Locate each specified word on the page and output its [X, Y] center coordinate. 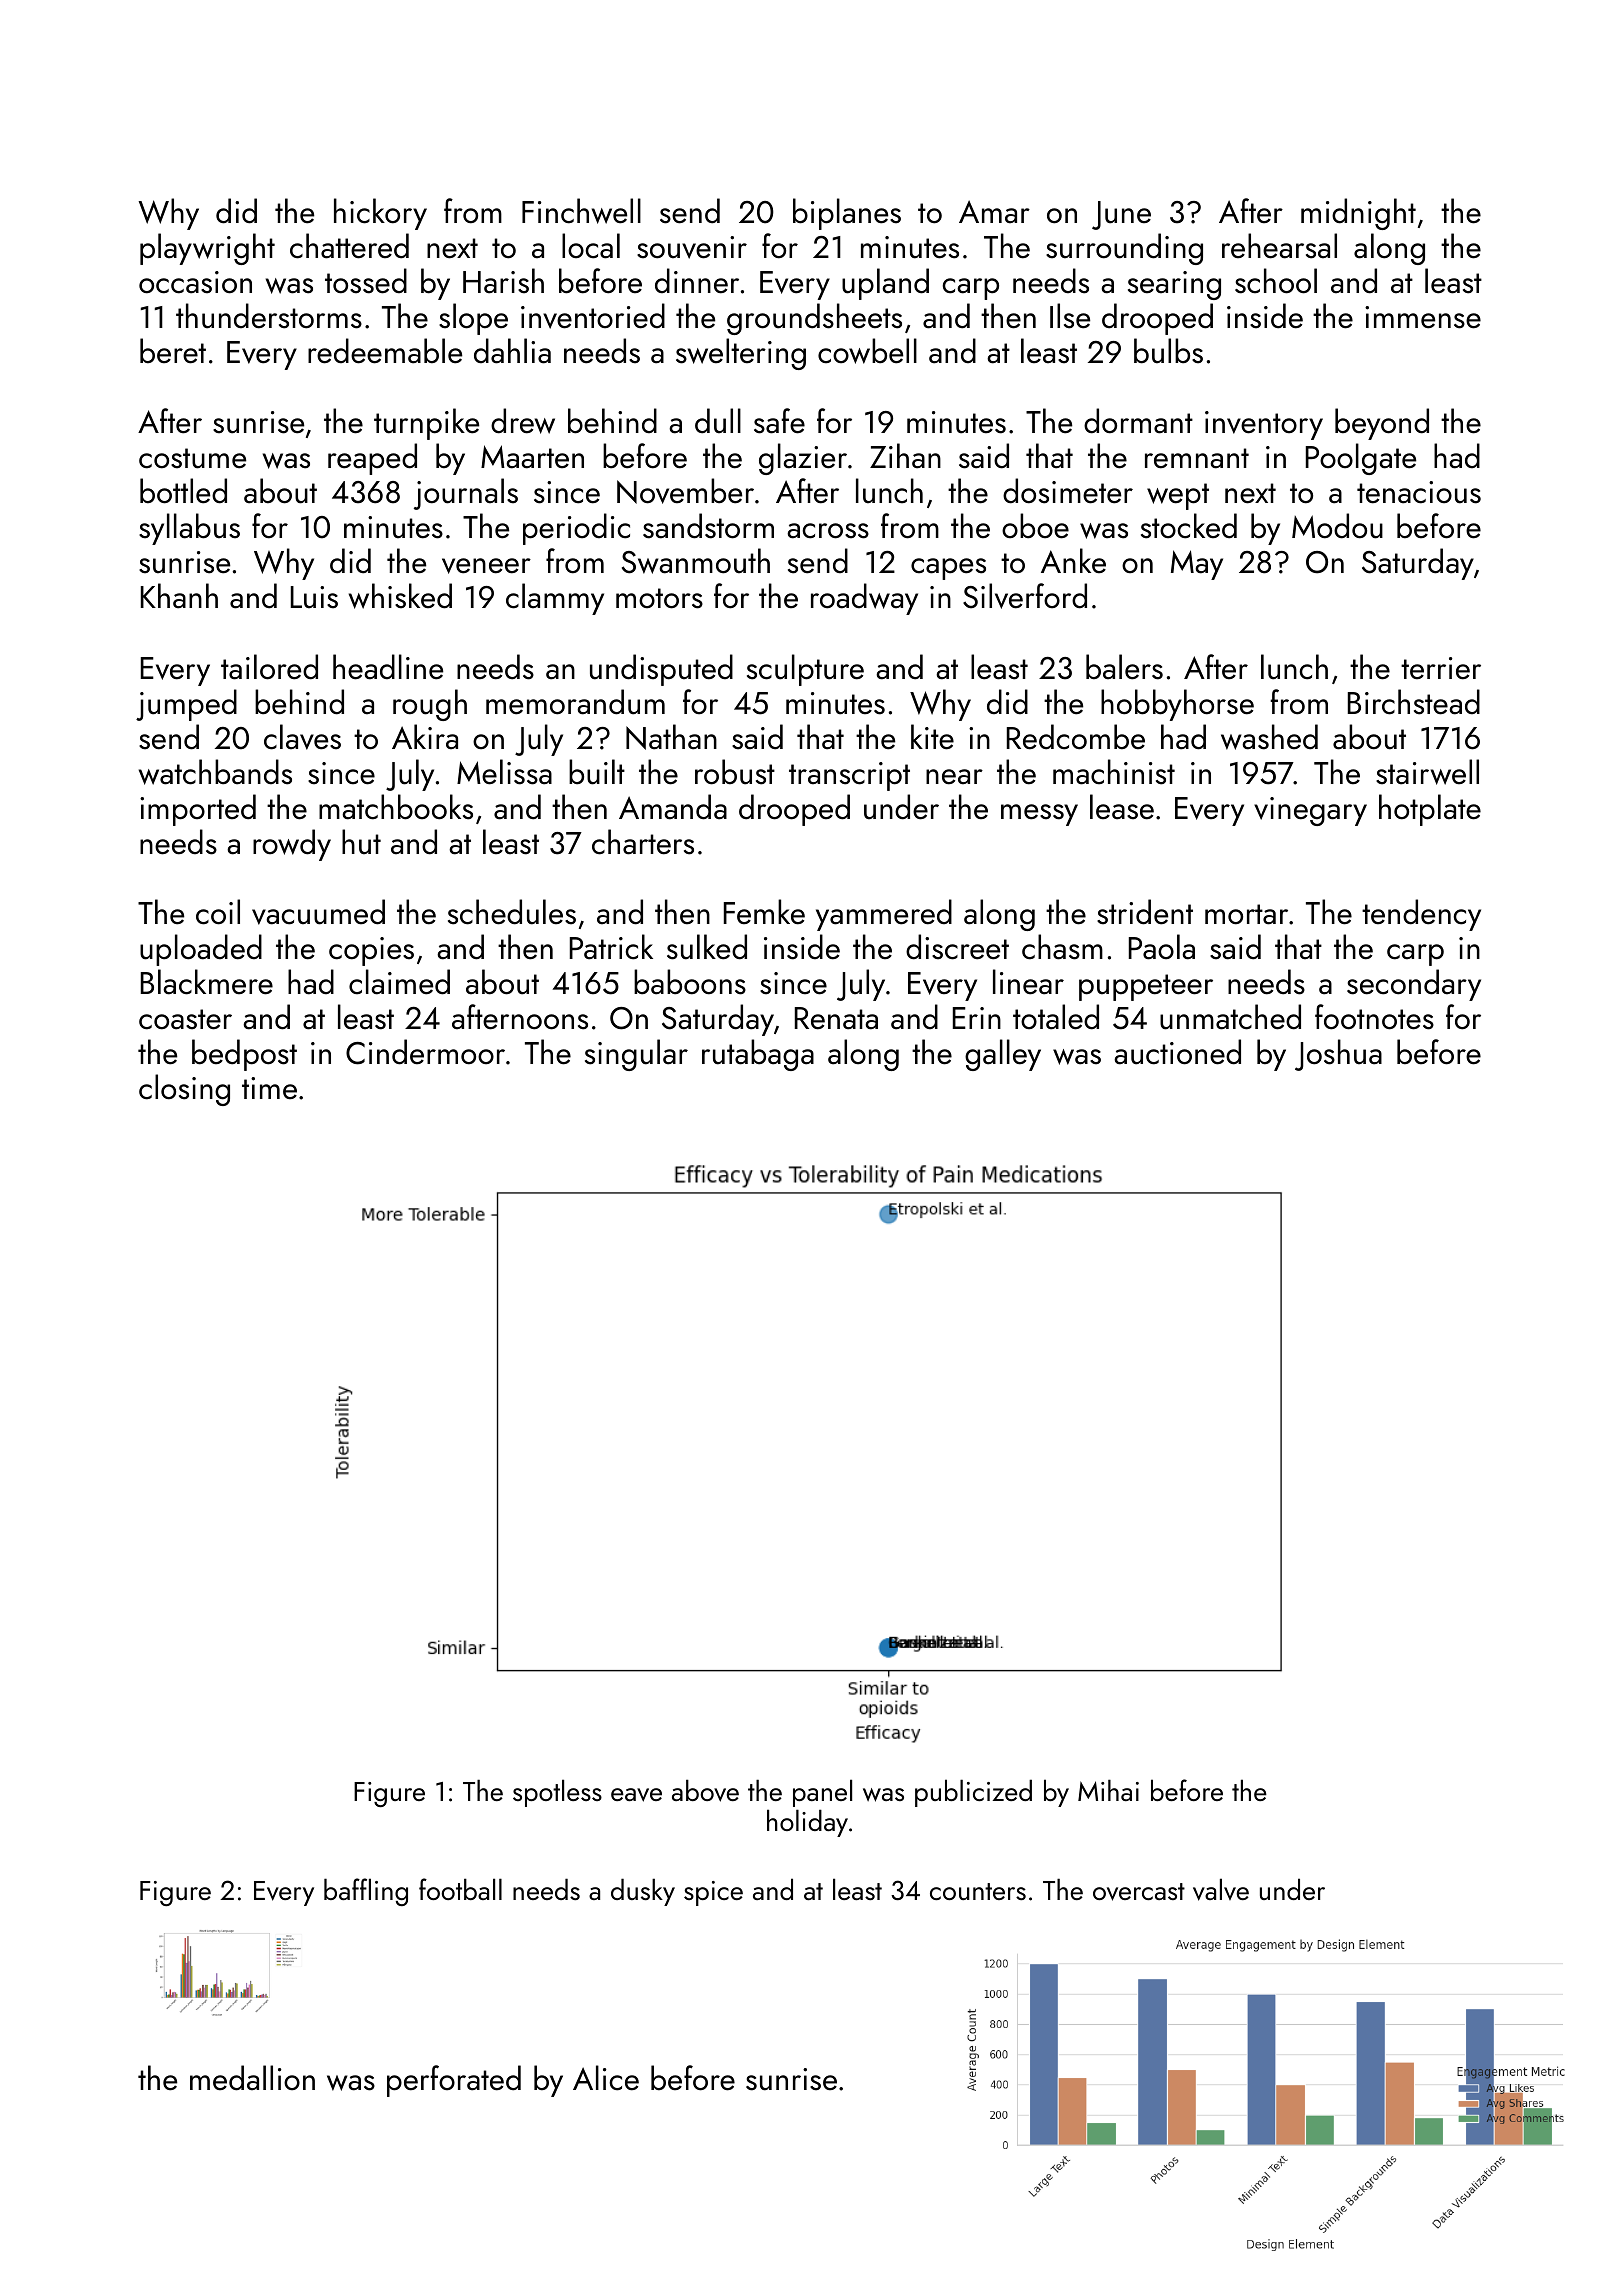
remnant [1197, 458]
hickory [380, 214]
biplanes [847, 214]
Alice [606, 2078]
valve [1221, 1889]
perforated [454, 2081]
